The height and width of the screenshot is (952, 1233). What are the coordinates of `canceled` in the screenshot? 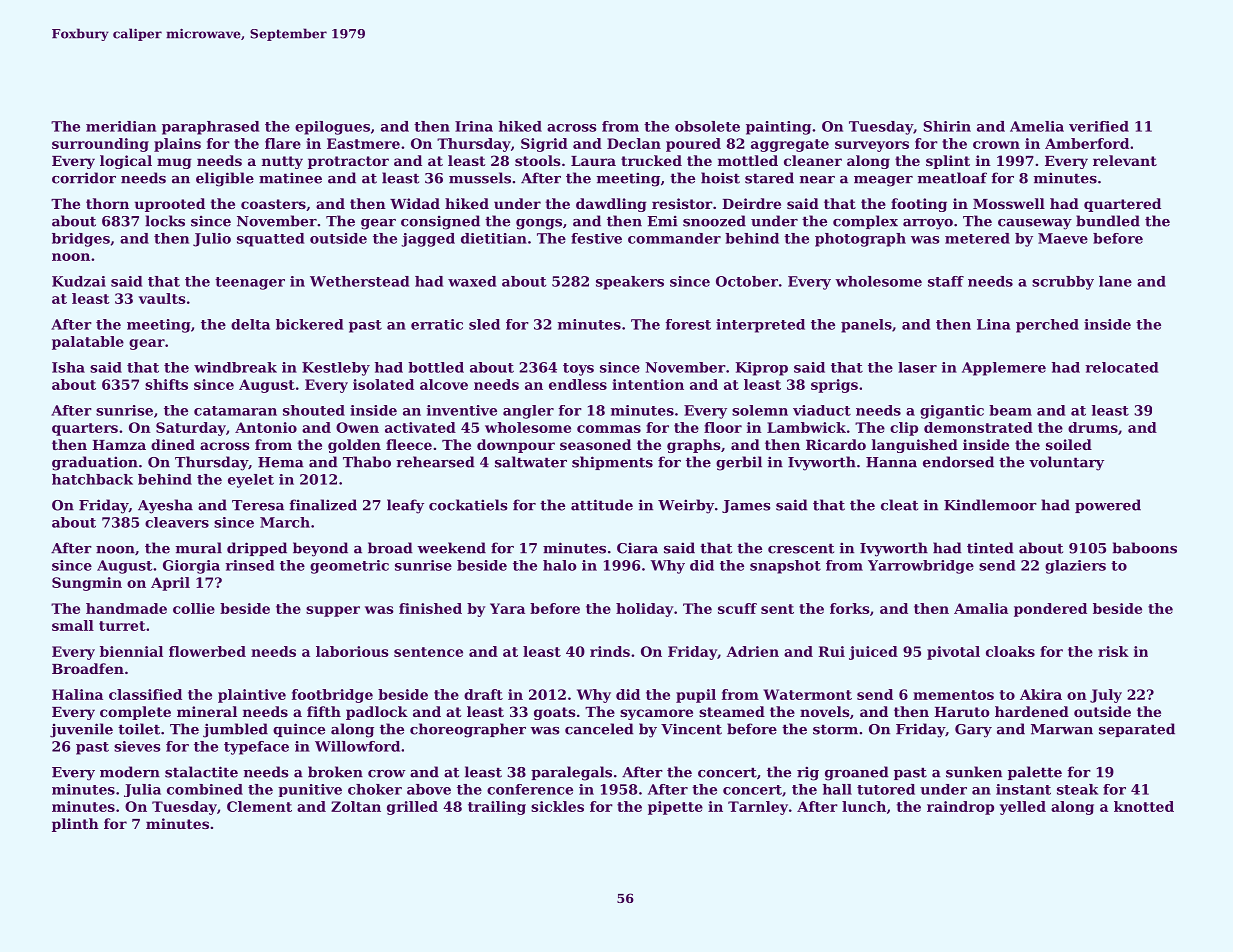 It's located at (599, 729).
